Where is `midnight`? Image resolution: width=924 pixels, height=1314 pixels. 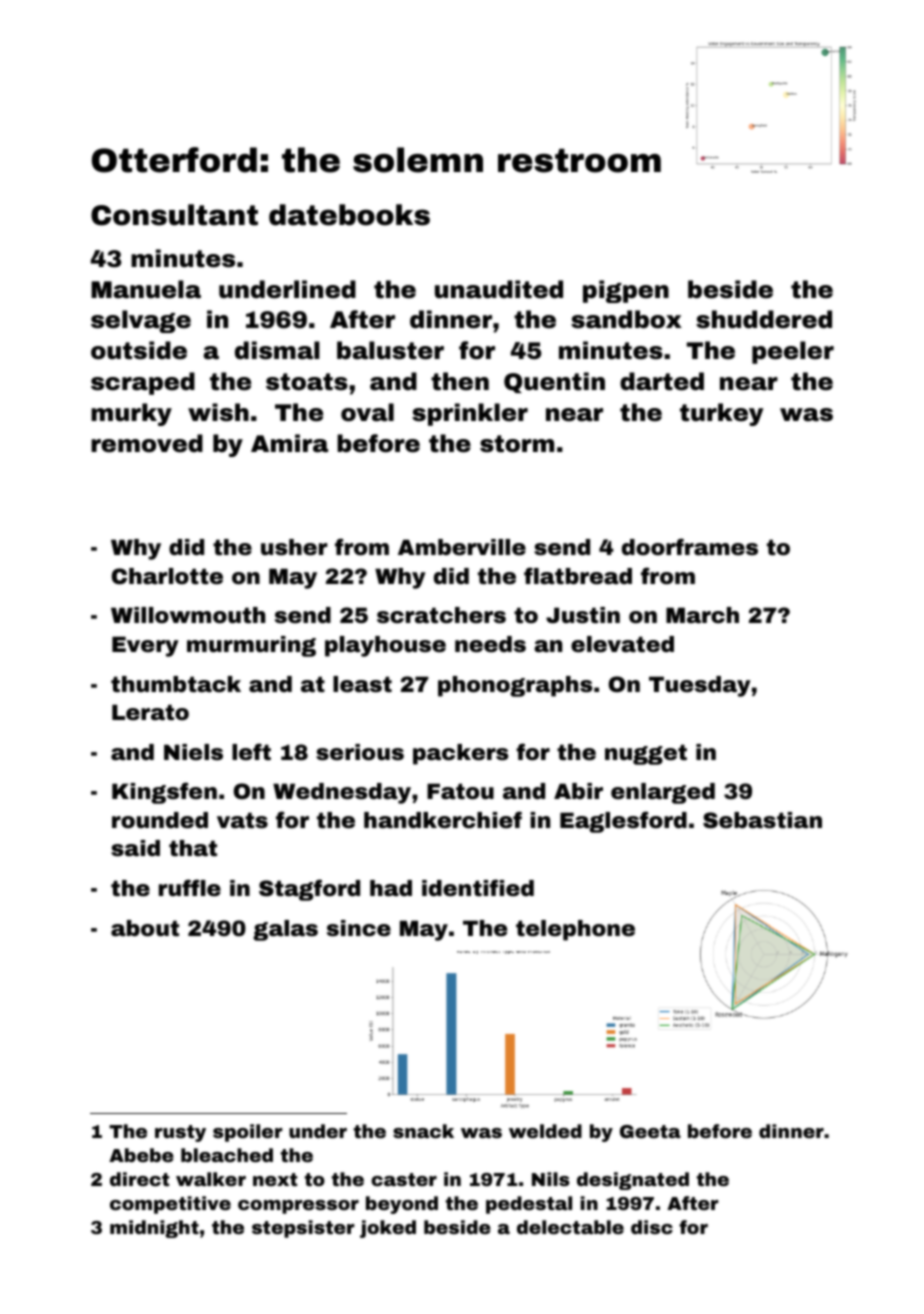 midnight is located at coordinates (154, 1229).
